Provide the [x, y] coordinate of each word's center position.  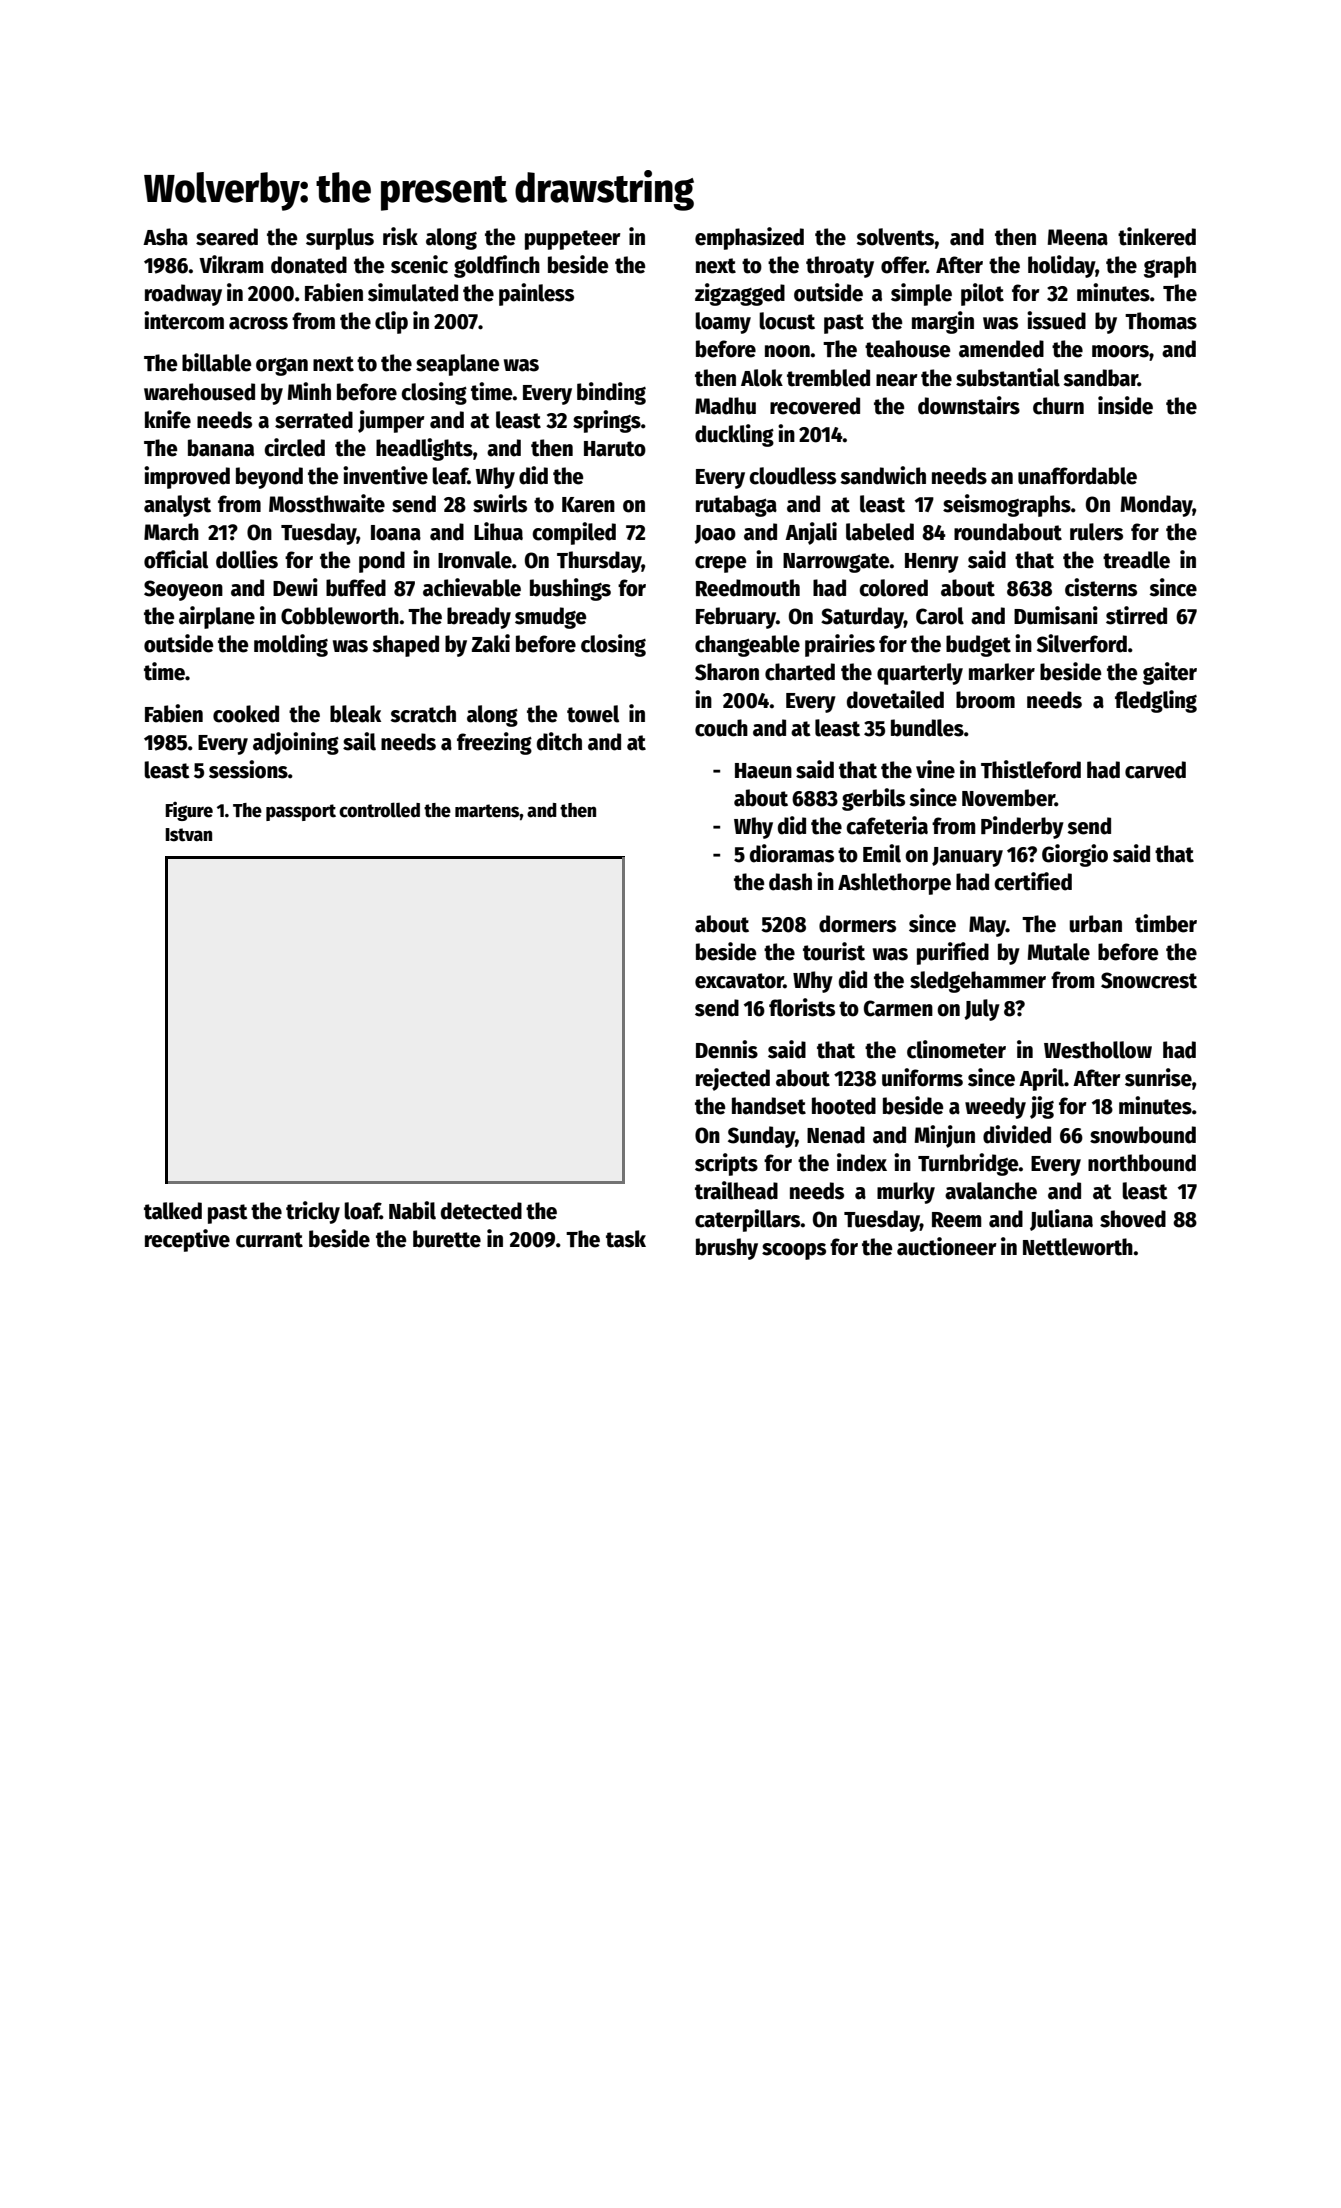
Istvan [188, 835]
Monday [1157, 506]
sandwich [883, 475]
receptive [187, 1240]
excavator [739, 981]
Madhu [725, 406]
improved [187, 477]
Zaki [491, 643]
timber [1166, 923]
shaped [405, 646]
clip [391, 322]
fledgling [1156, 701]
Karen [588, 505]
